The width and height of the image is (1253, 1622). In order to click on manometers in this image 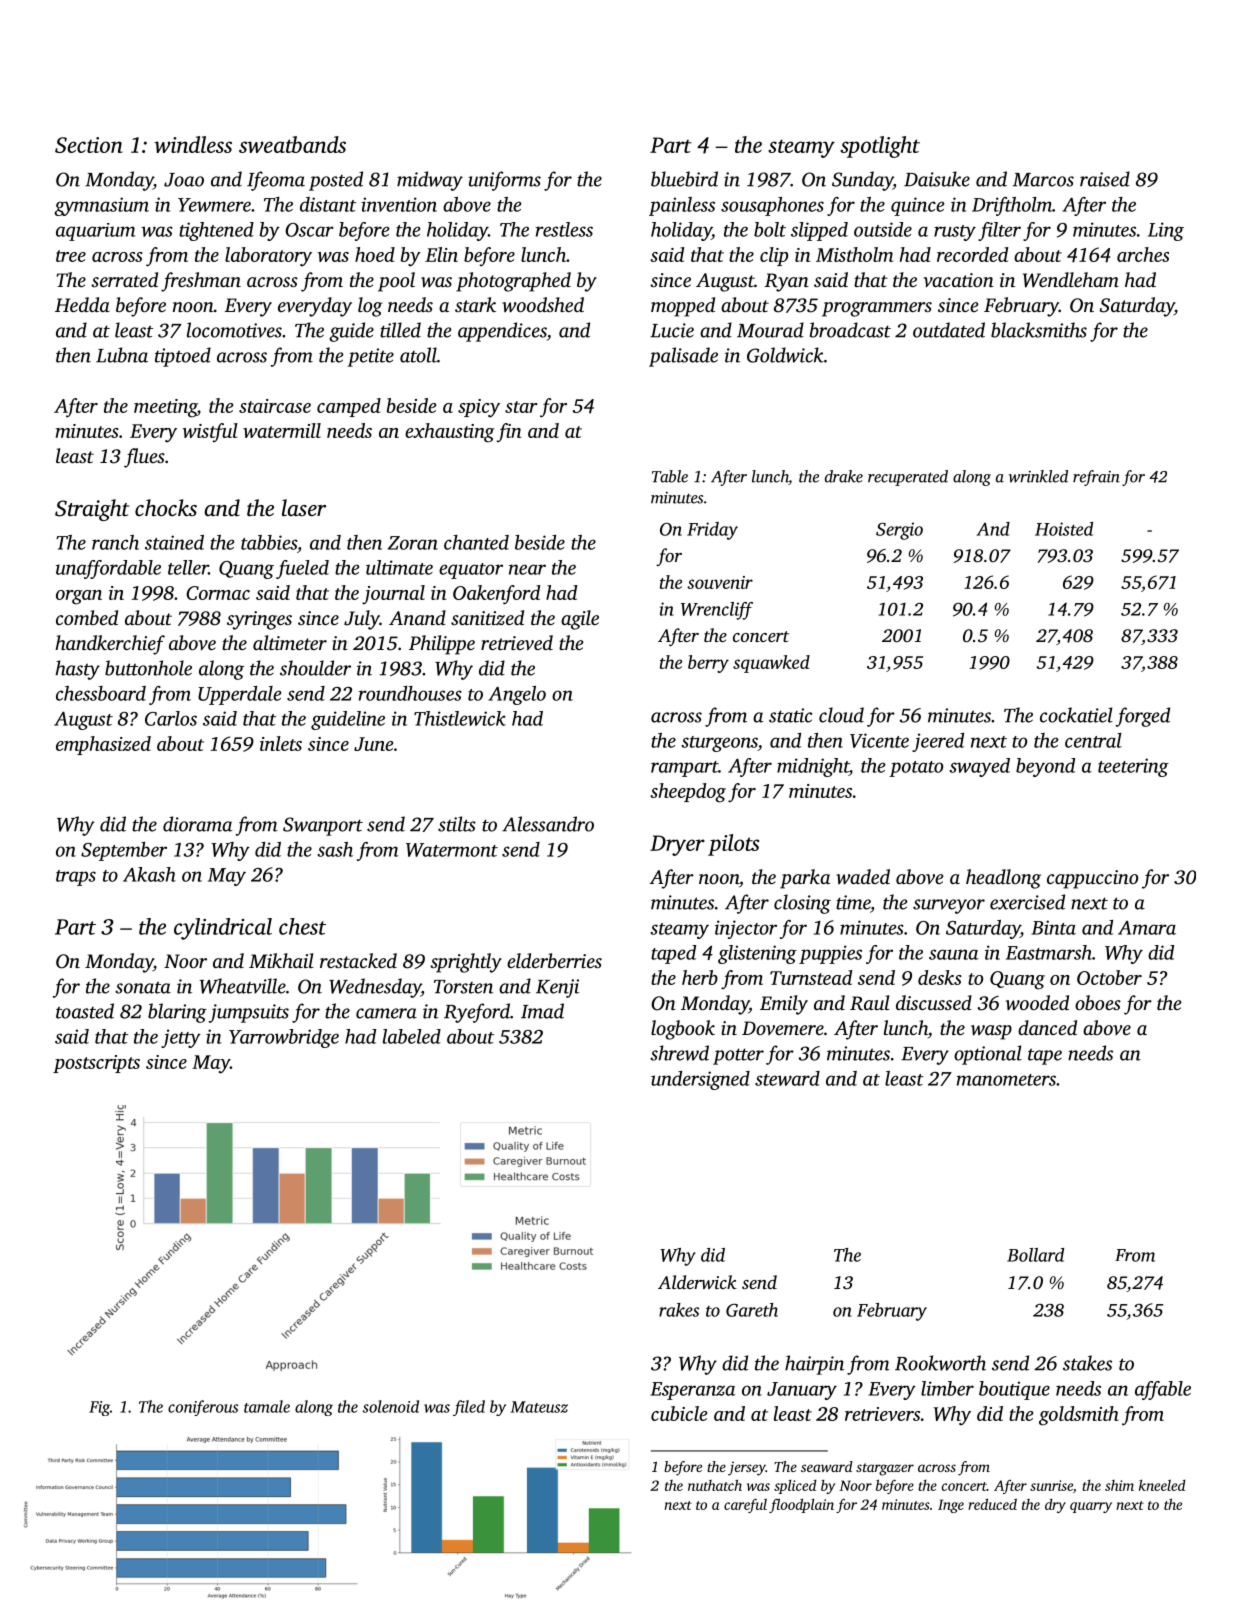, I will do `click(1006, 1080)`.
